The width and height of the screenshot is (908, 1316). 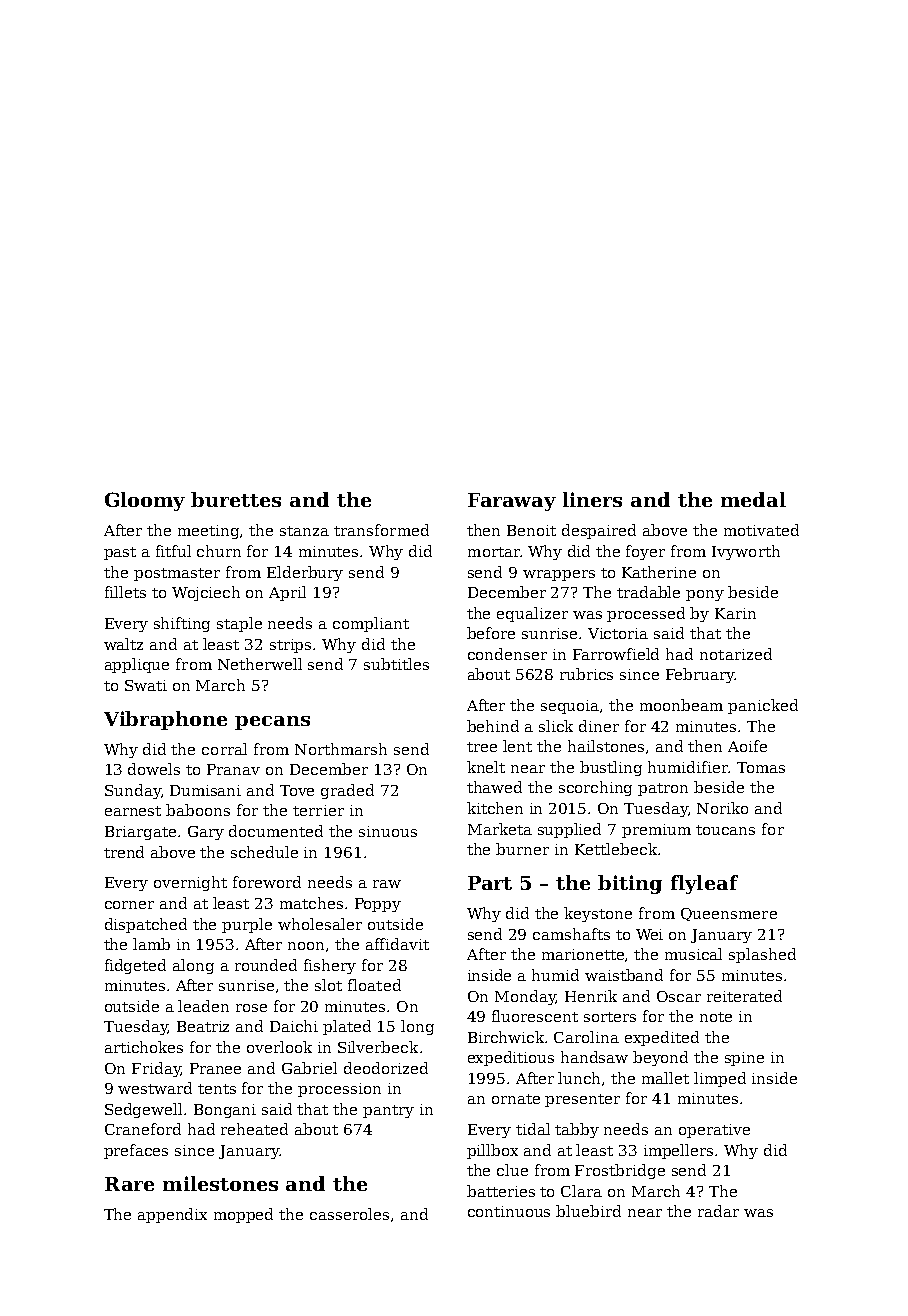 What do you see at coordinates (219, 551) in the screenshot?
I see `churn` at bounding box center [219, 551].
